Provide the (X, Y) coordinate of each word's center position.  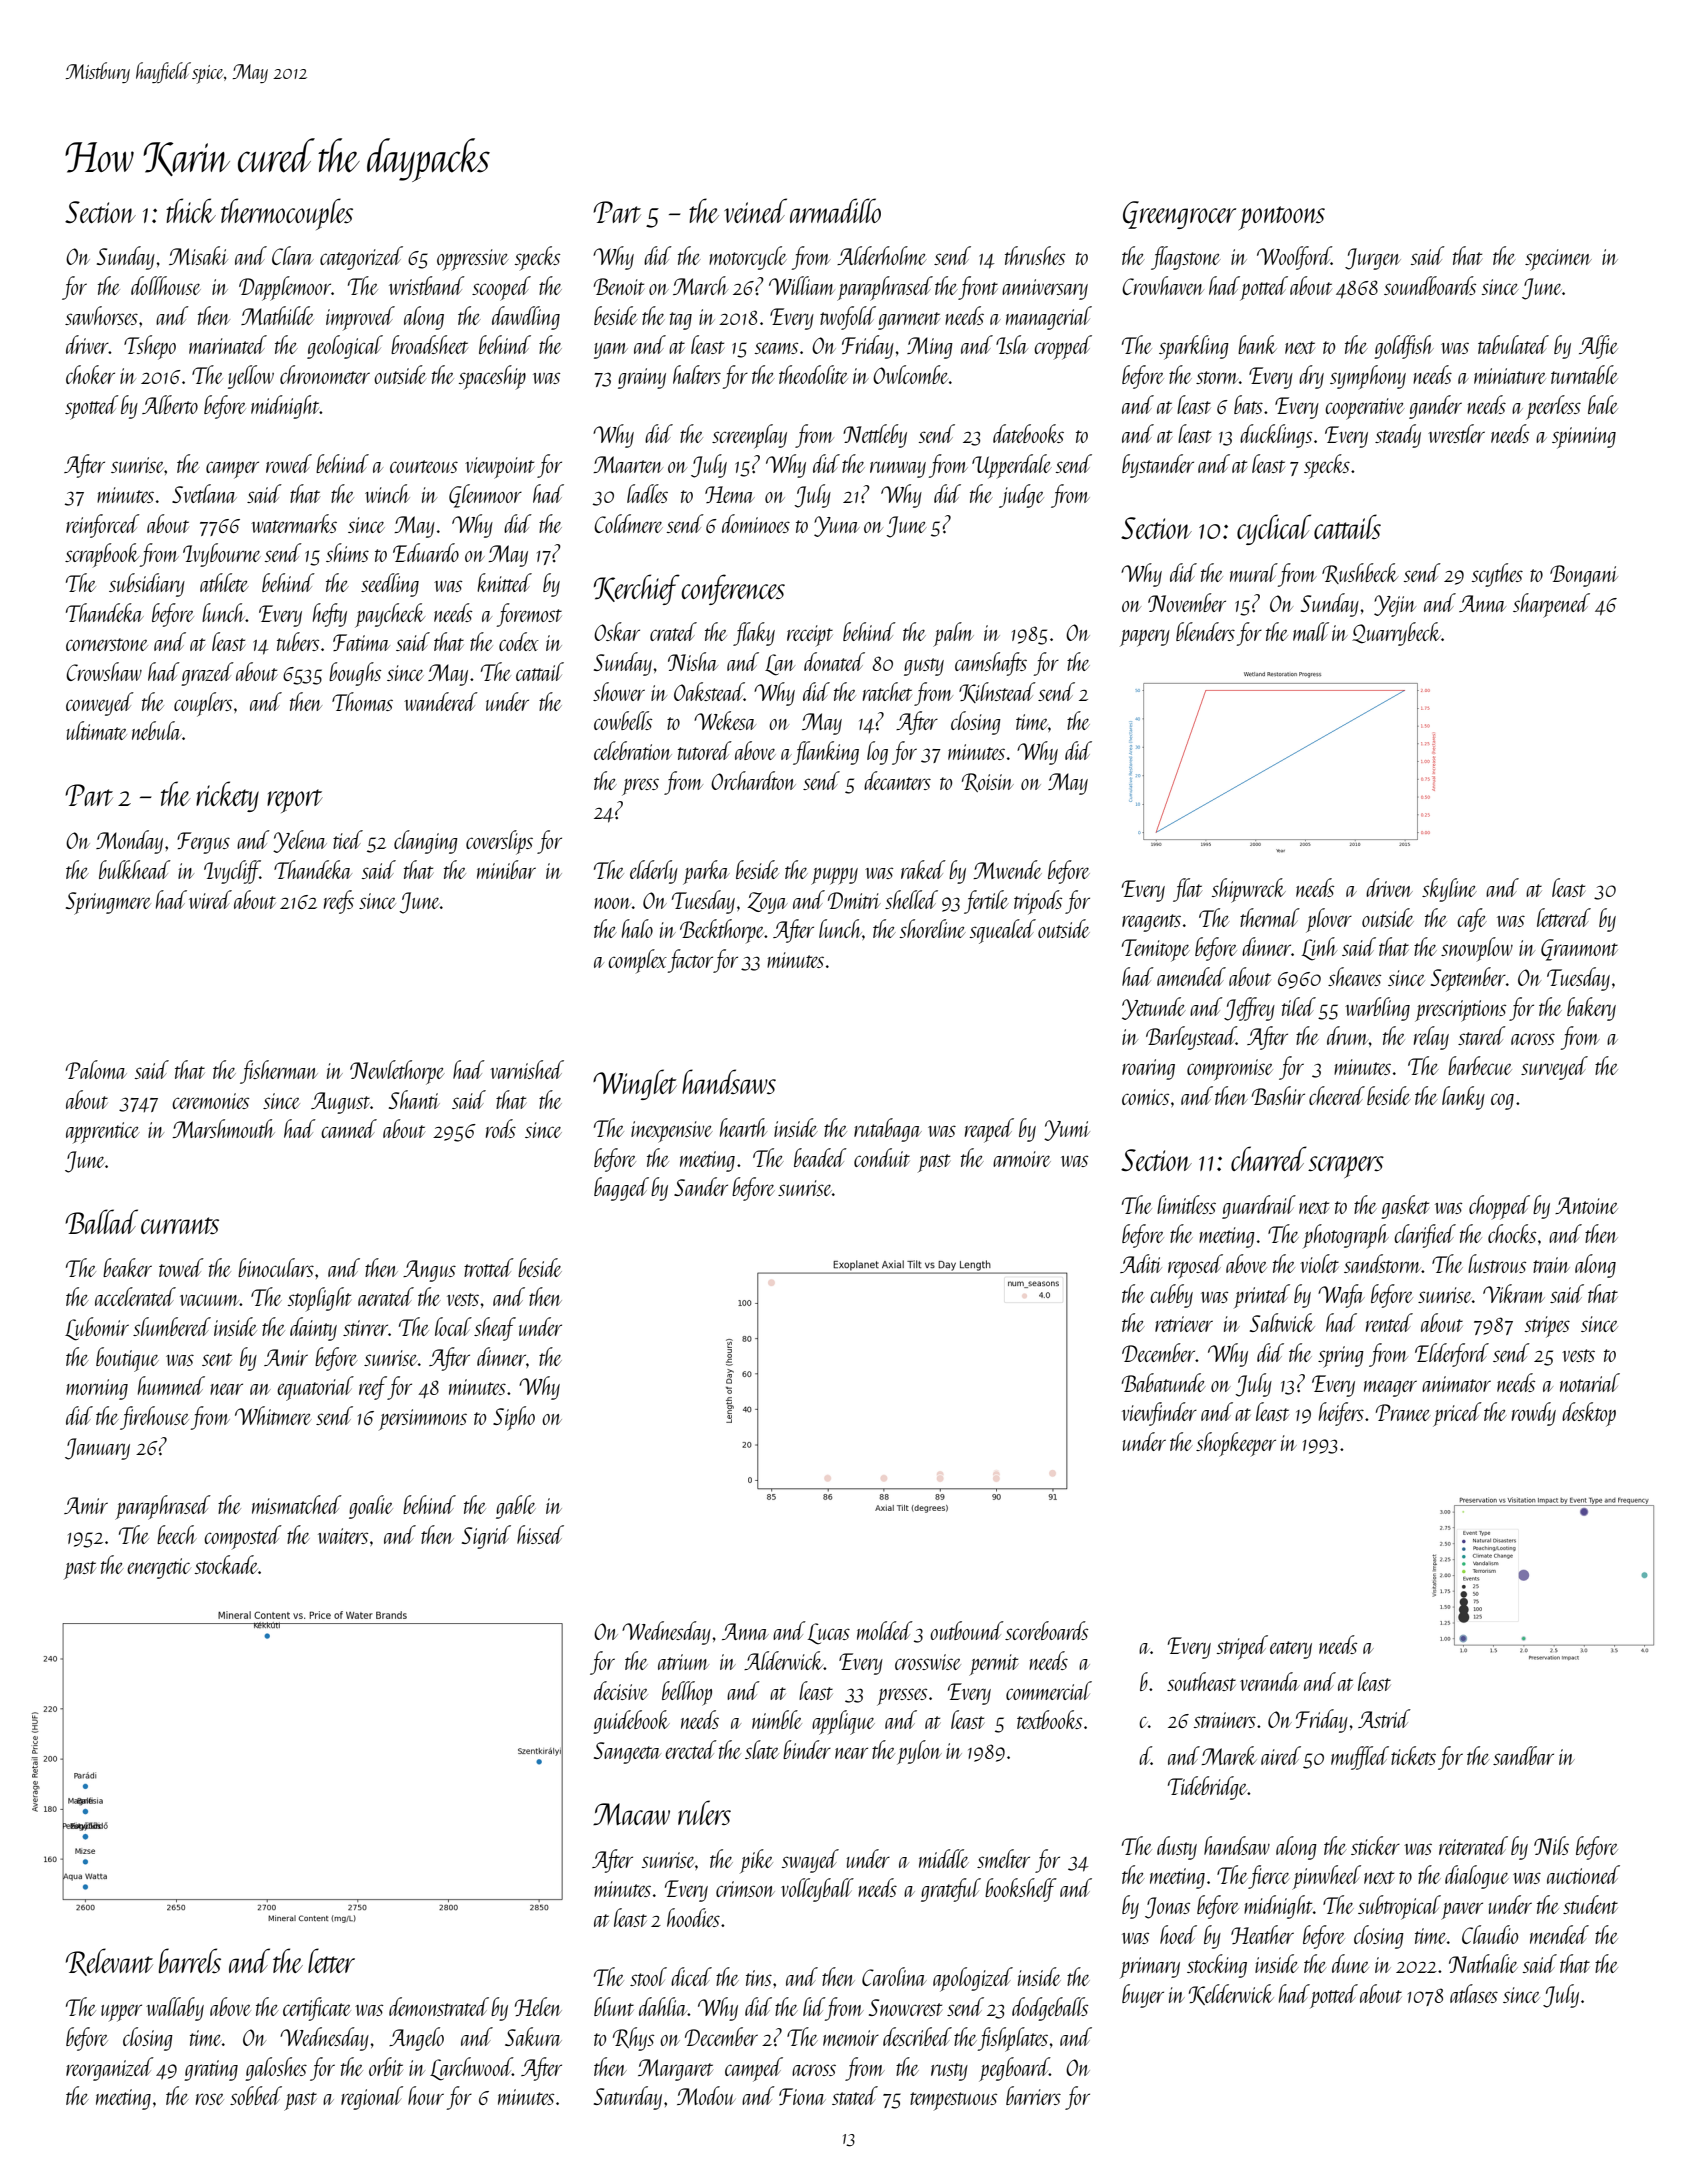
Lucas (828, 1634)
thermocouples (287, 214)
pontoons (1282, 218)
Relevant (109, 1962)
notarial (1590, 1382)
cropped (1063, 347)
